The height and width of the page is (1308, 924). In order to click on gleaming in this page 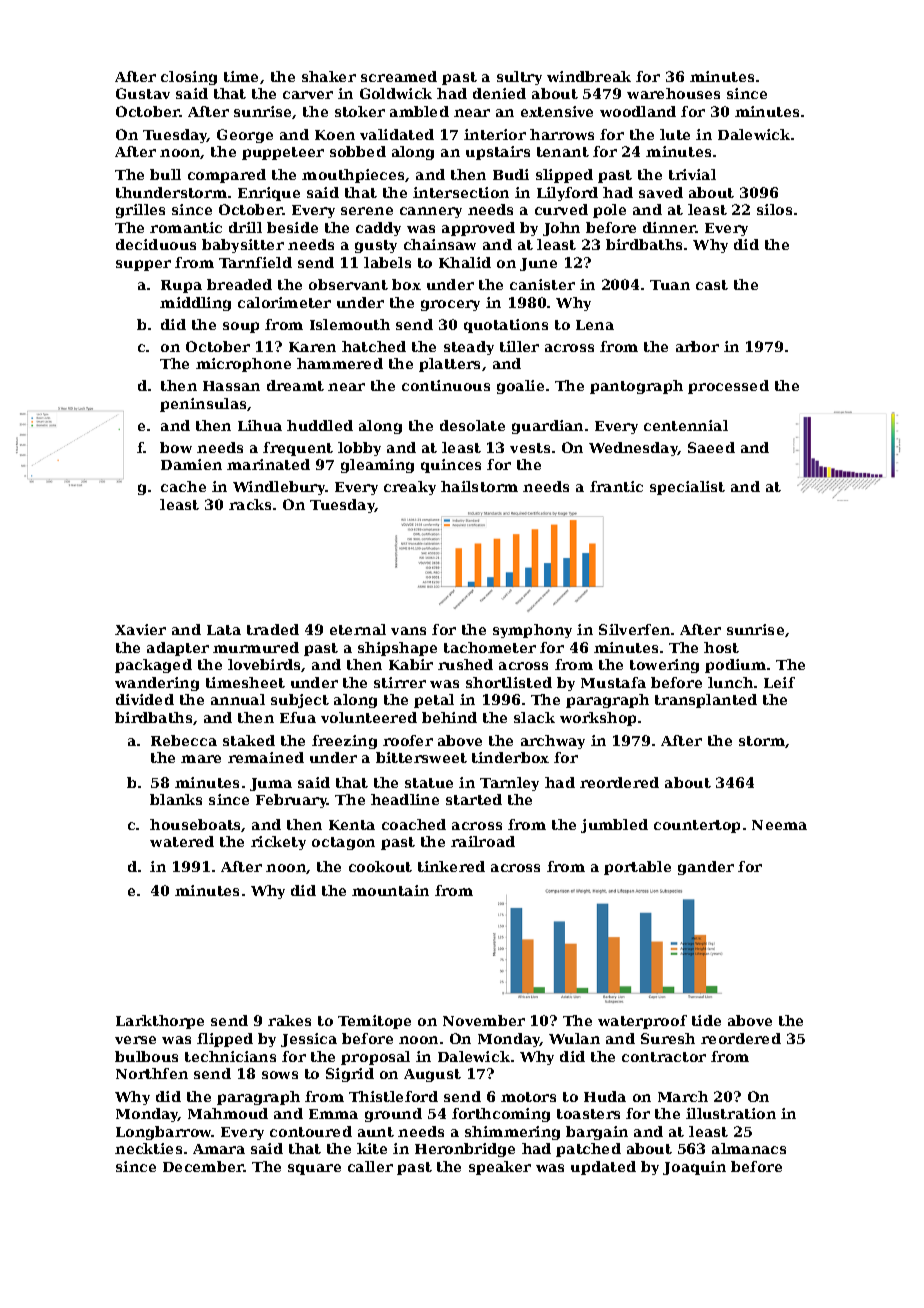, I will do `click(377, 466)`.
